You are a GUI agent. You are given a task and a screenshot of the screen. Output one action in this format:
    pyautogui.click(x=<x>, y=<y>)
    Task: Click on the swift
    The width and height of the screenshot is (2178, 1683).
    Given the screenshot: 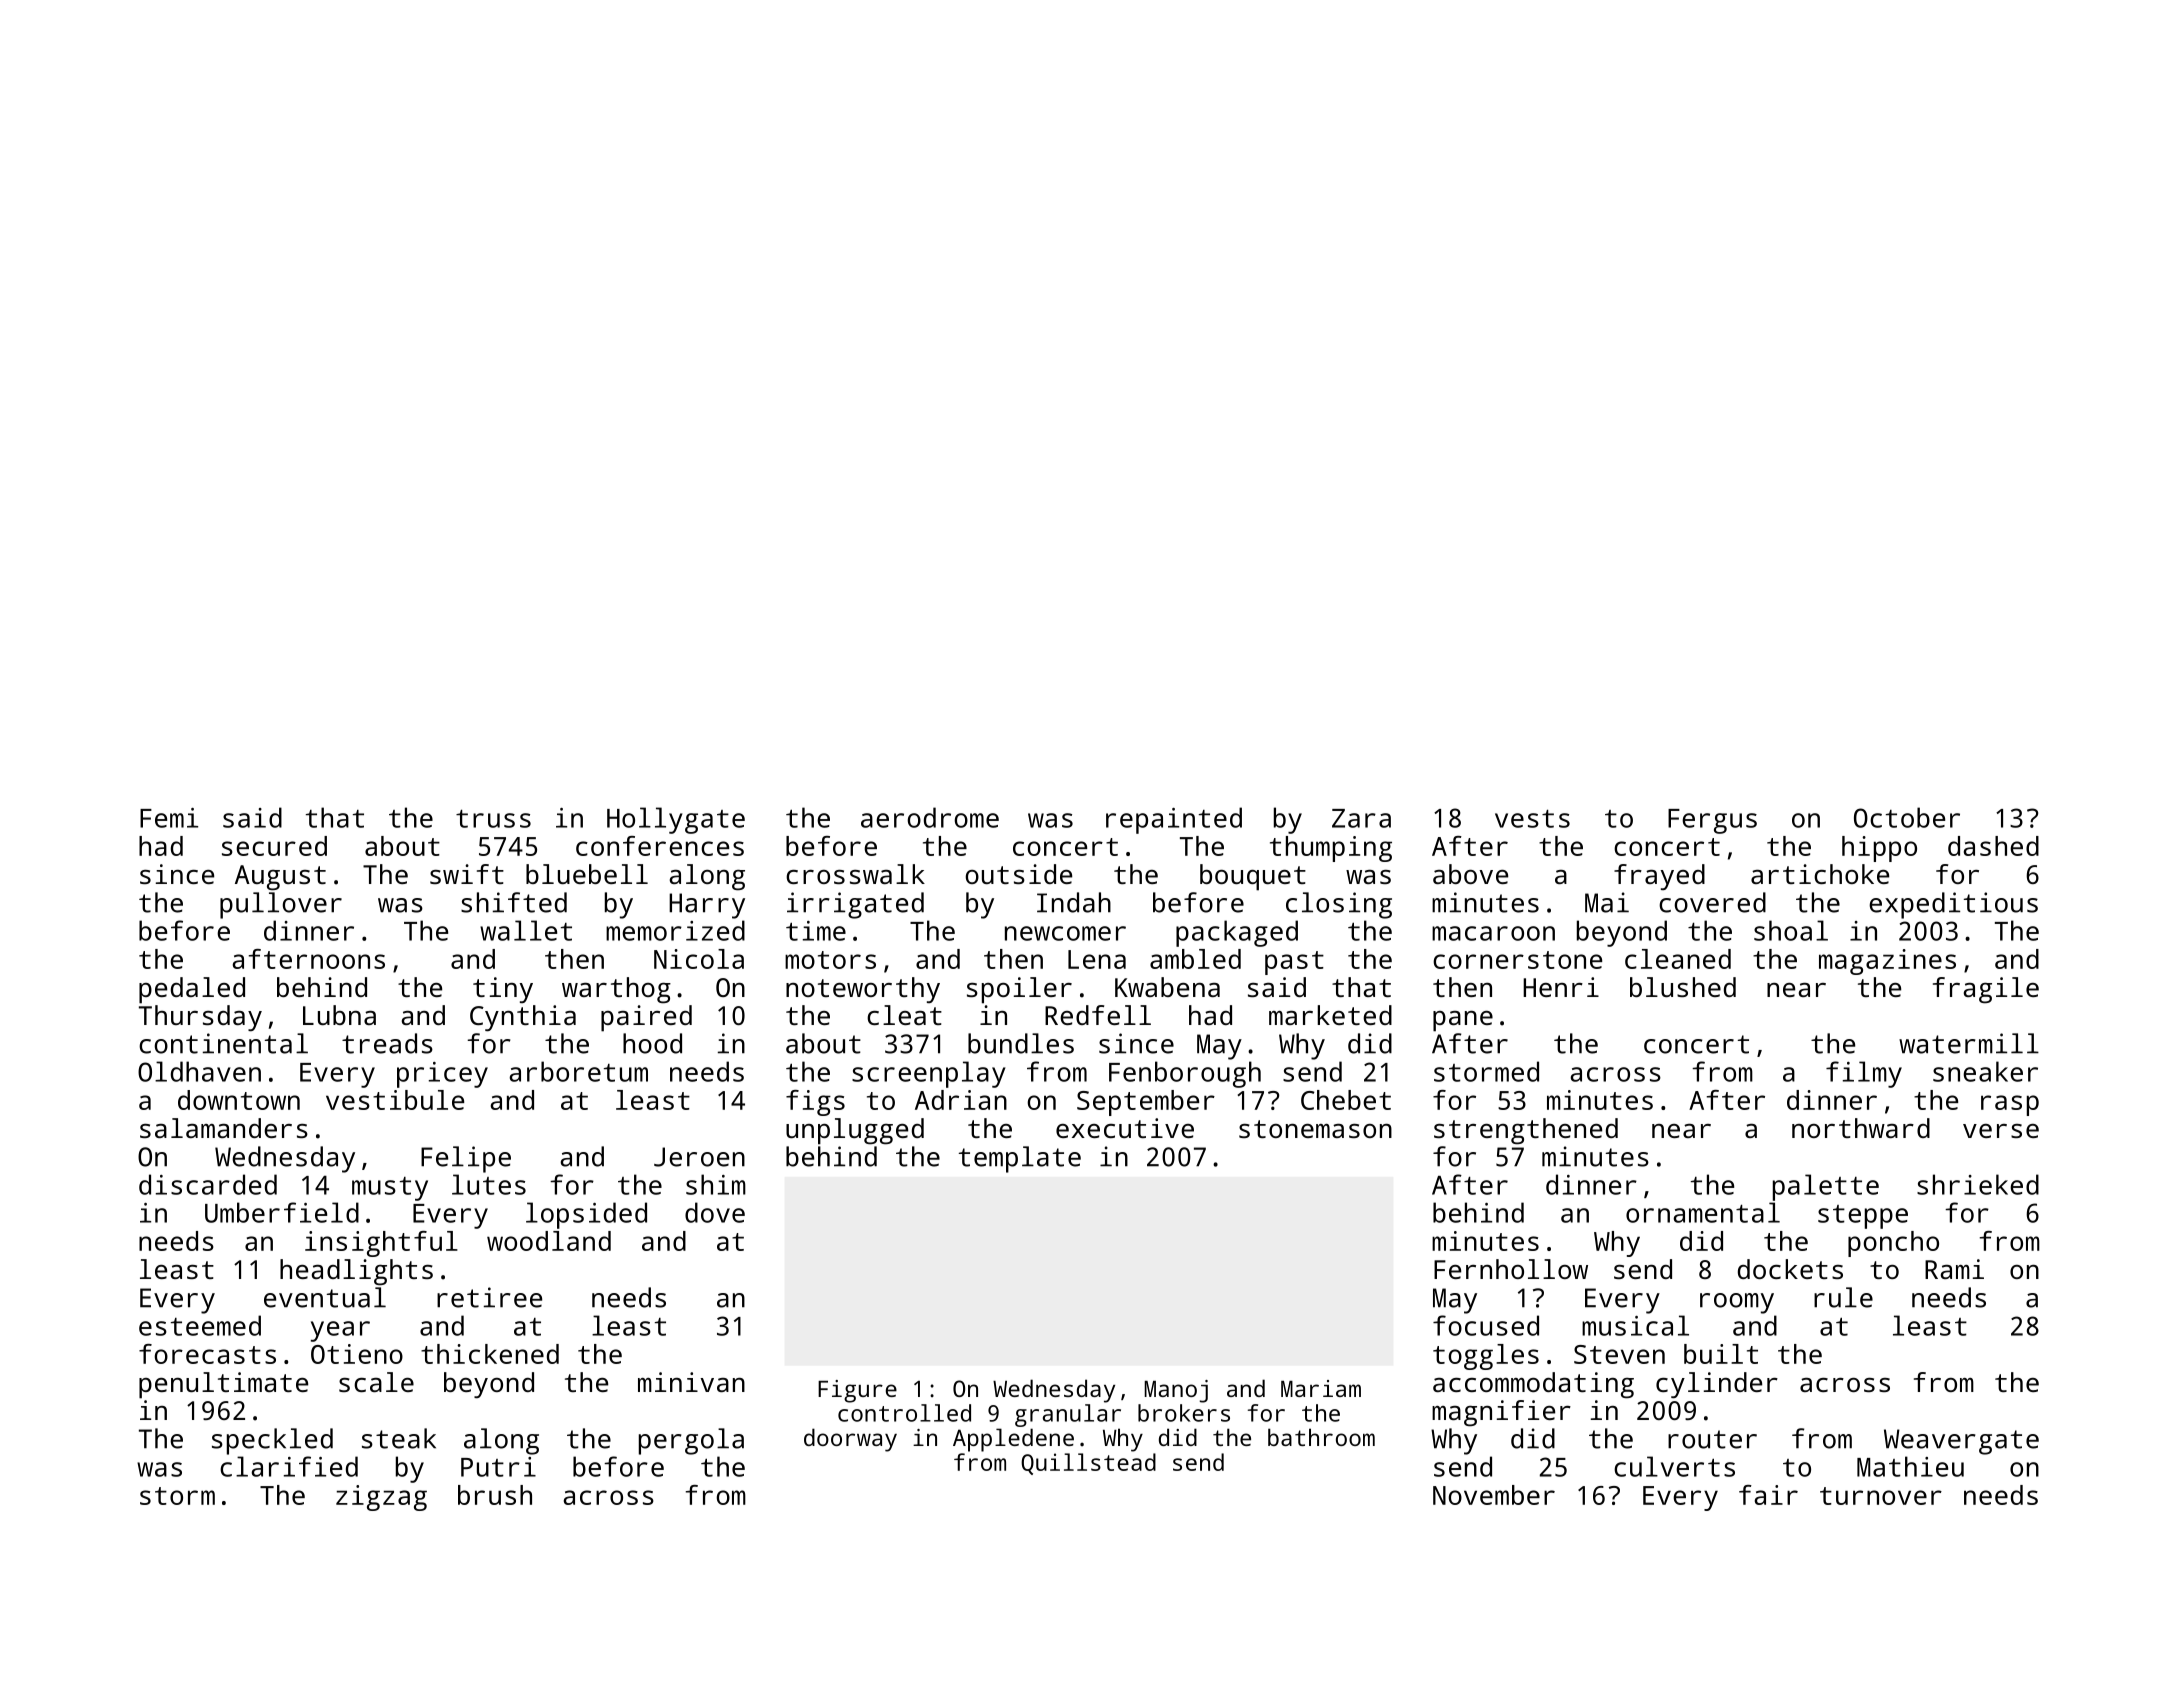 What is the action you would take?
    pyautogui.click(x=467, y=874)
